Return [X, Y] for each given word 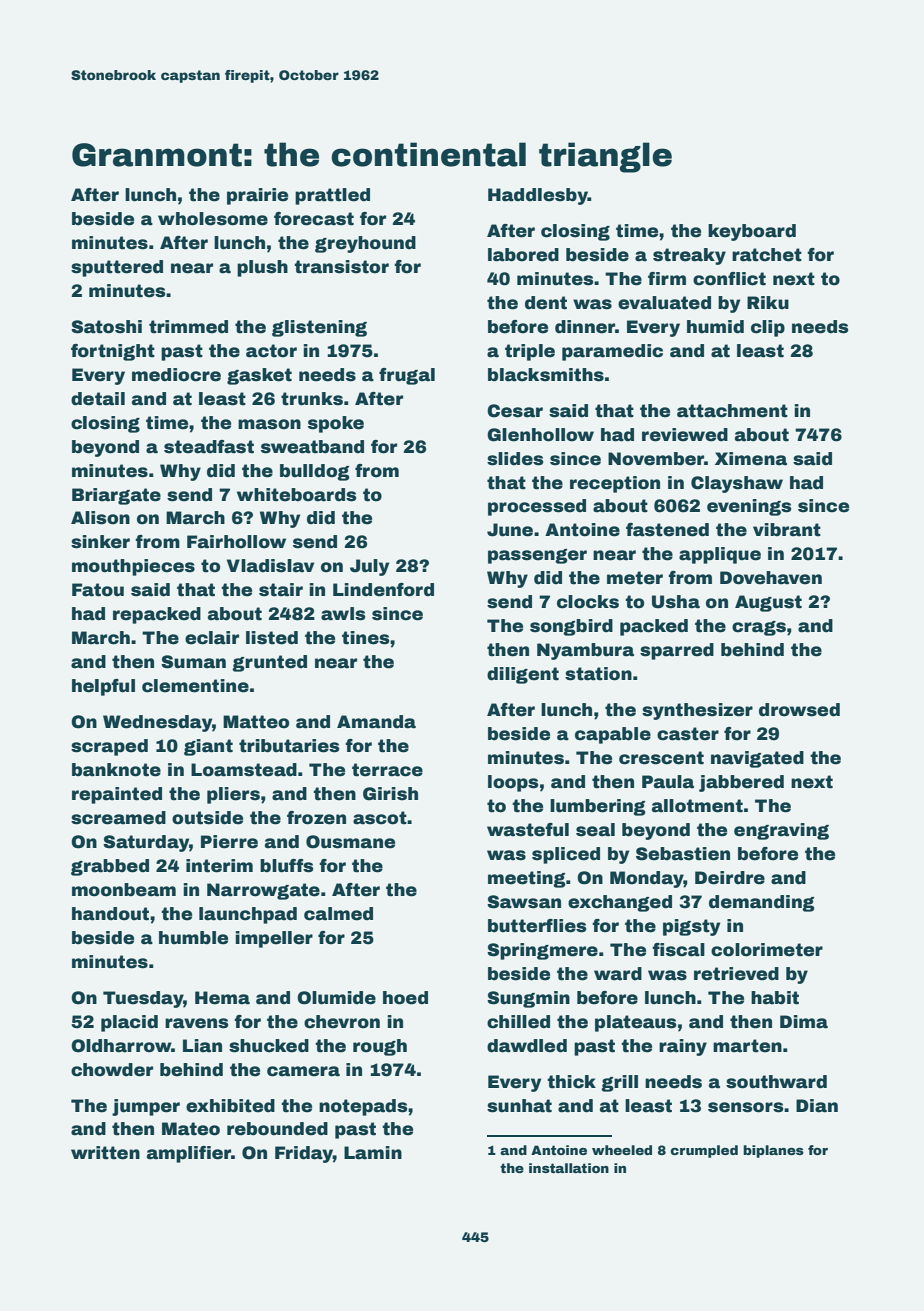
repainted [117, 795]
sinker [100, 542]
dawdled [527, 1046]
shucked [269, 1046]
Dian [817, 1106]
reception [615, 484]
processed [537, 507]
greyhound [365, 244]
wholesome [213, 219]
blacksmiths [546, 375]
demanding [762, 903]
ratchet [767, 255]
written [105, 1153]
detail [98, 399]
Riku [768, 303]
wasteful [528, 830]
